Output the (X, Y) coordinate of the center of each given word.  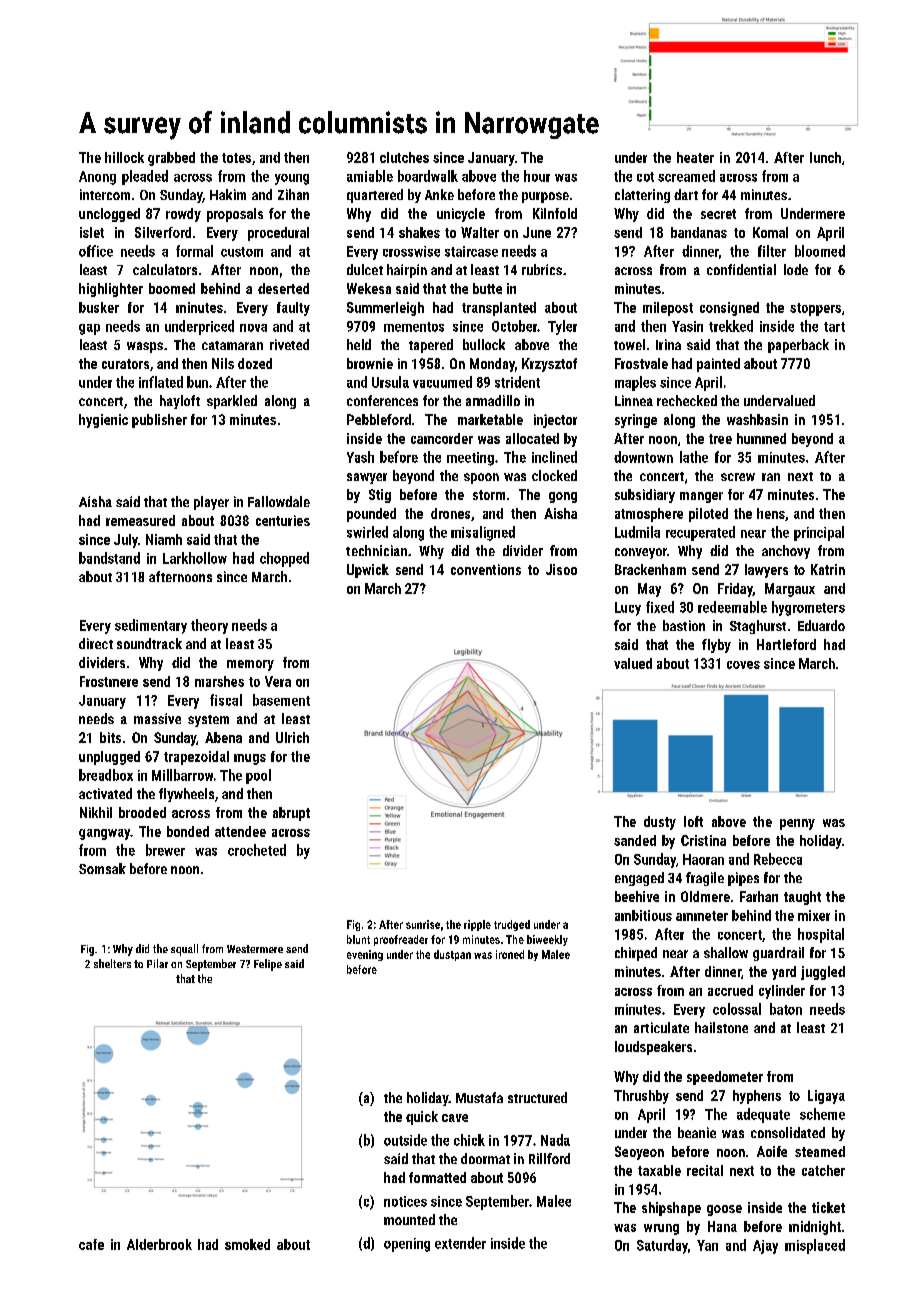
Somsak (102, 868)
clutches (404, 157)
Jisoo (561, 569)
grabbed (171, 159)
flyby (716, 646)
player (211, 503)
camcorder (442, 438)
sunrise (423, 924)
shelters (112, 963)
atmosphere (649, 515)
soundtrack (149, 643)
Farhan (759, 896)
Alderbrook (159, 1244)
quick (422, 1118)
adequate (763, 1115)
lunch (825, 157)
